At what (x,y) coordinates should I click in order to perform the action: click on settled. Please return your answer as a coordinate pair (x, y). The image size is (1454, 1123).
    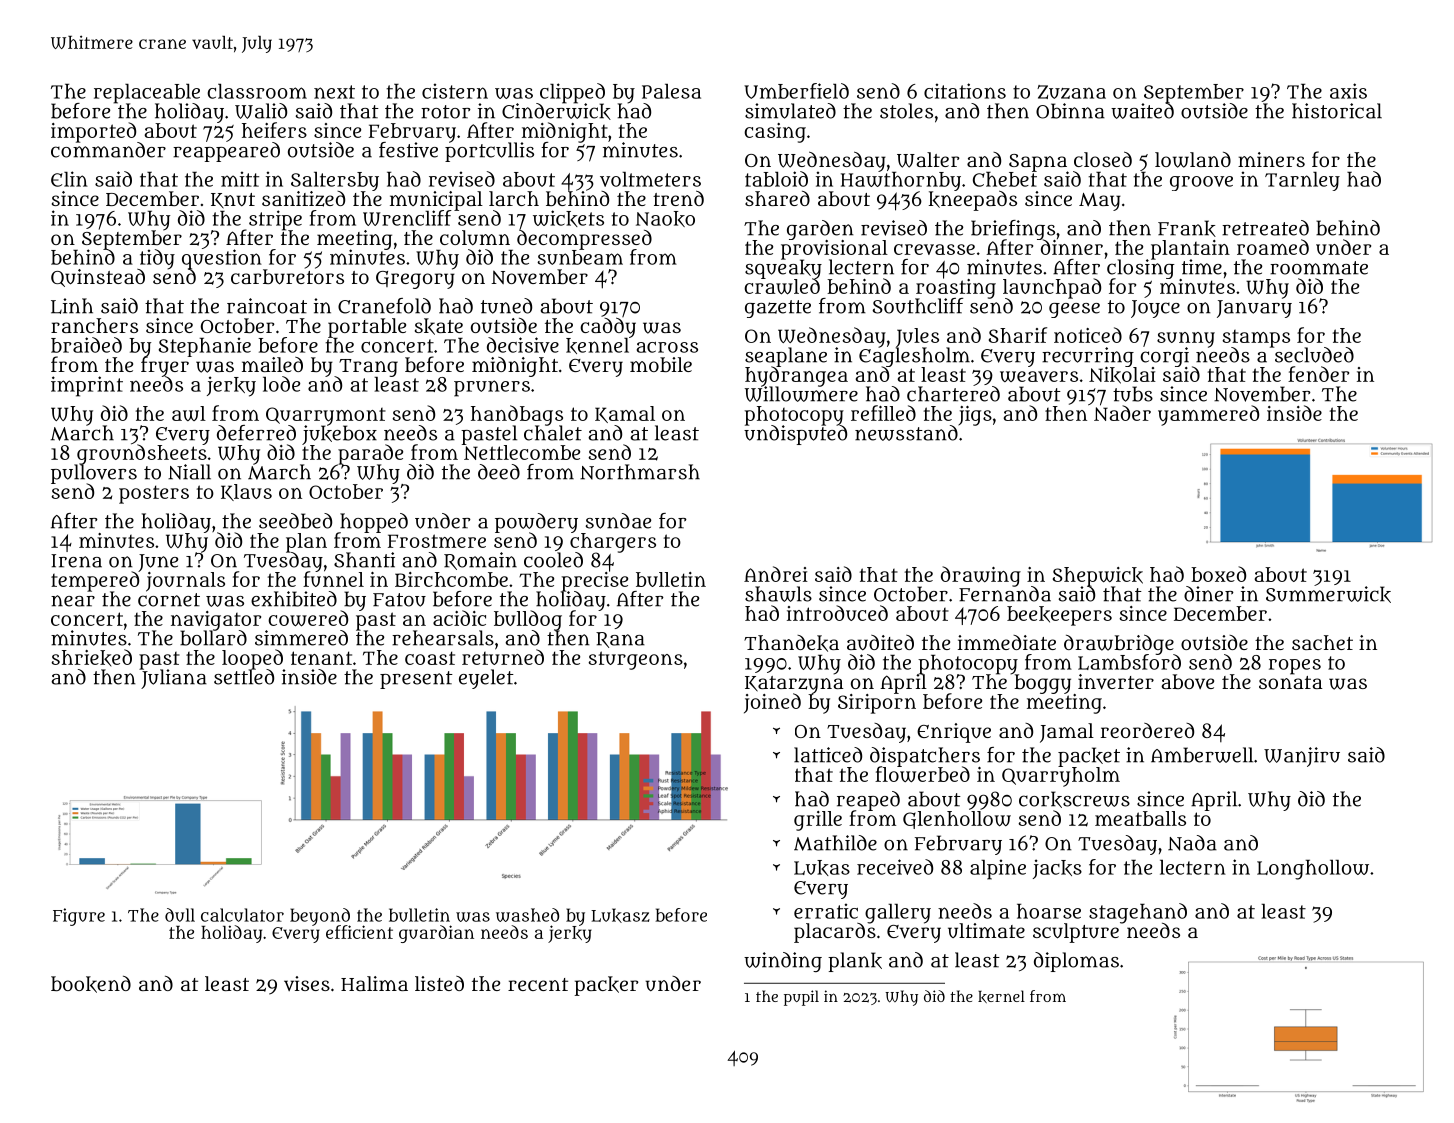
    Looking at the image, I should click on (244, 677).
